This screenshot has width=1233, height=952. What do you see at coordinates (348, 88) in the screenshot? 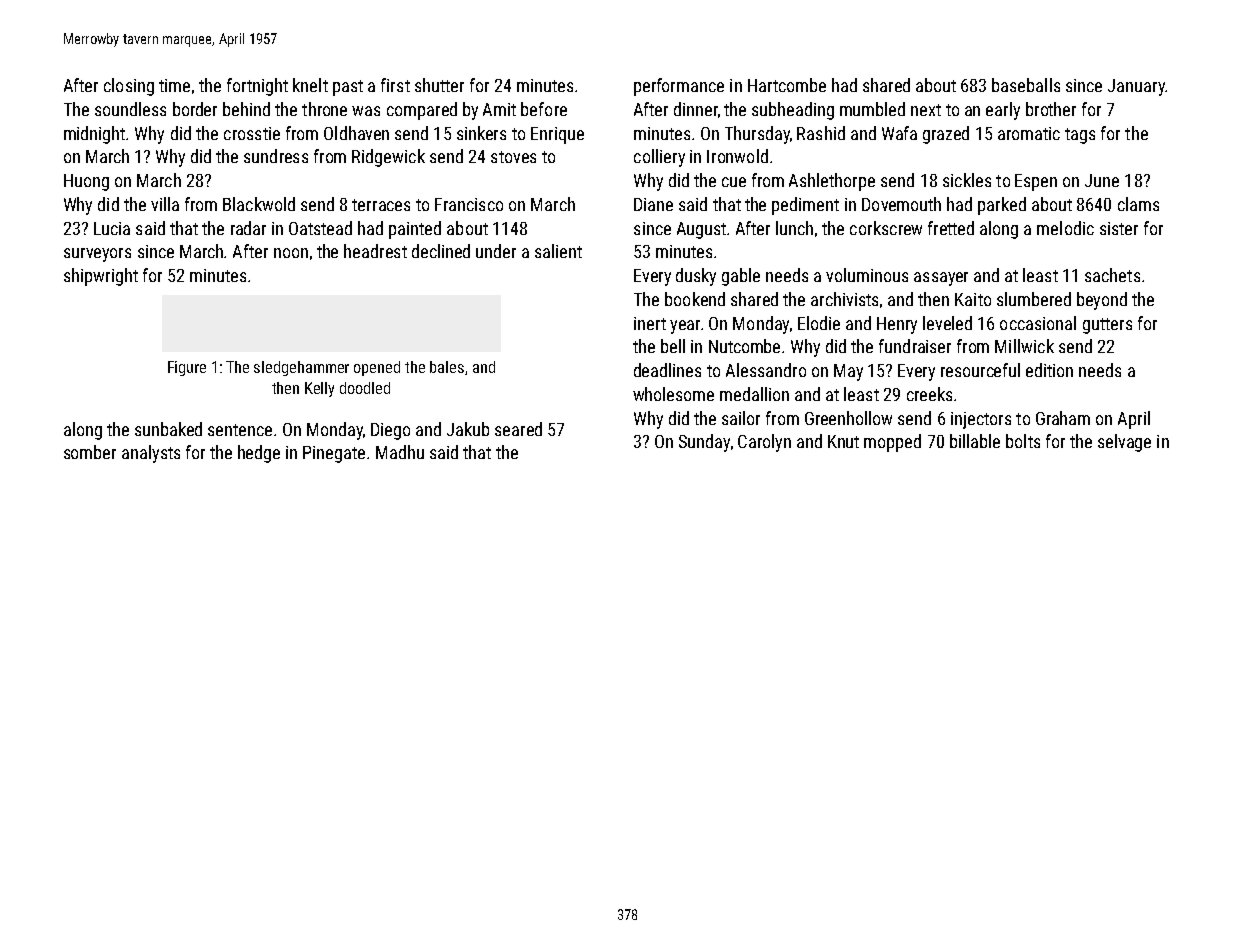
I see `past` at bounding box center [348, 88].
